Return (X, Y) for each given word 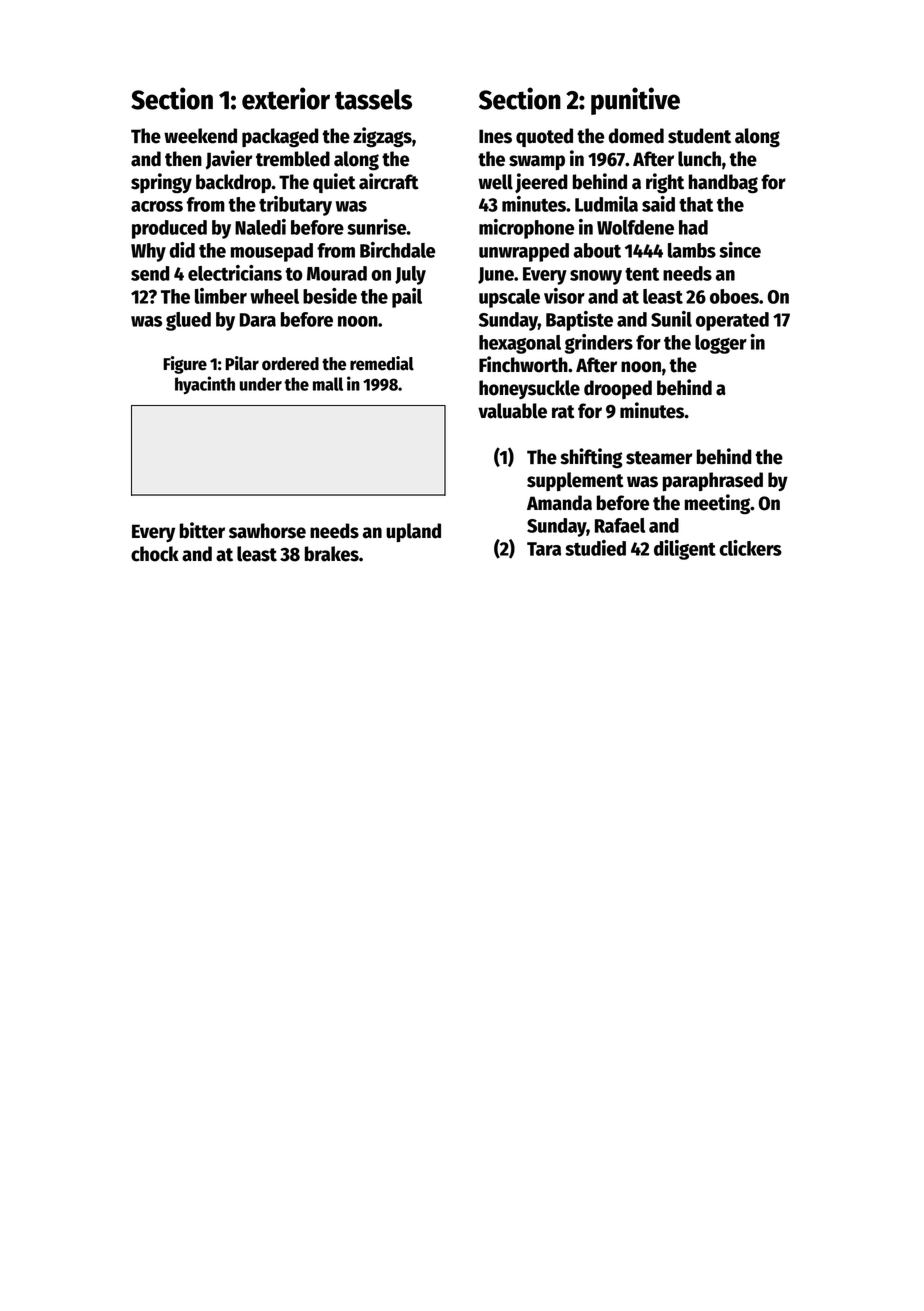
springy (161, 183)
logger (721, 344)
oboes (734, 296)
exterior (286, 98)
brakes (332, 554)
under (261, 384)
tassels (373, 99)
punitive (635, 101)
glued (188, 321)
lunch (699, 159)
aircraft (389, 181)
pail (407, 298)
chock (155, 554)
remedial (382, 363)
